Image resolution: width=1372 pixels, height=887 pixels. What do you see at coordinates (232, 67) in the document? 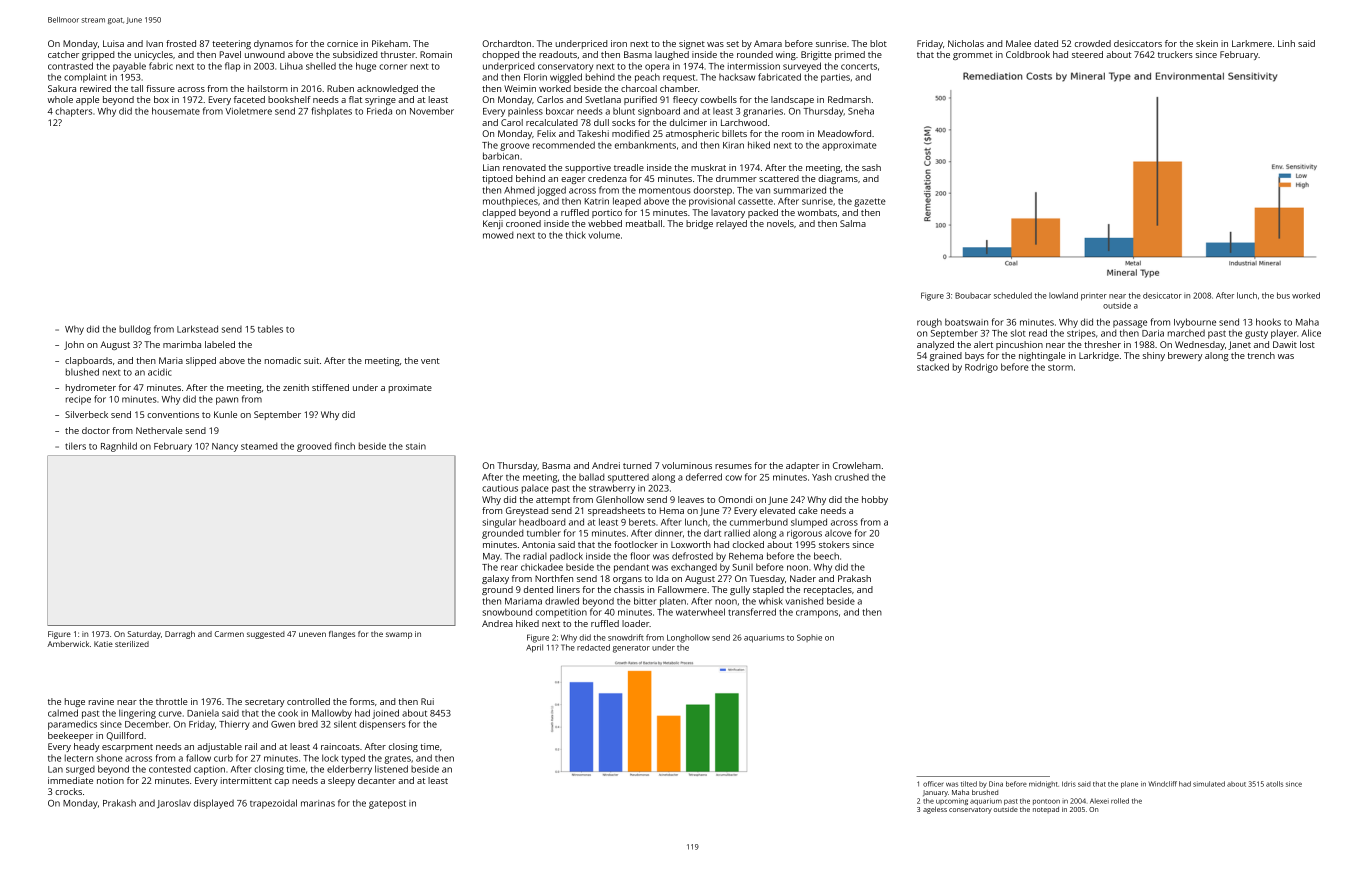
I see `flap` at bounding box center [232, 67].
